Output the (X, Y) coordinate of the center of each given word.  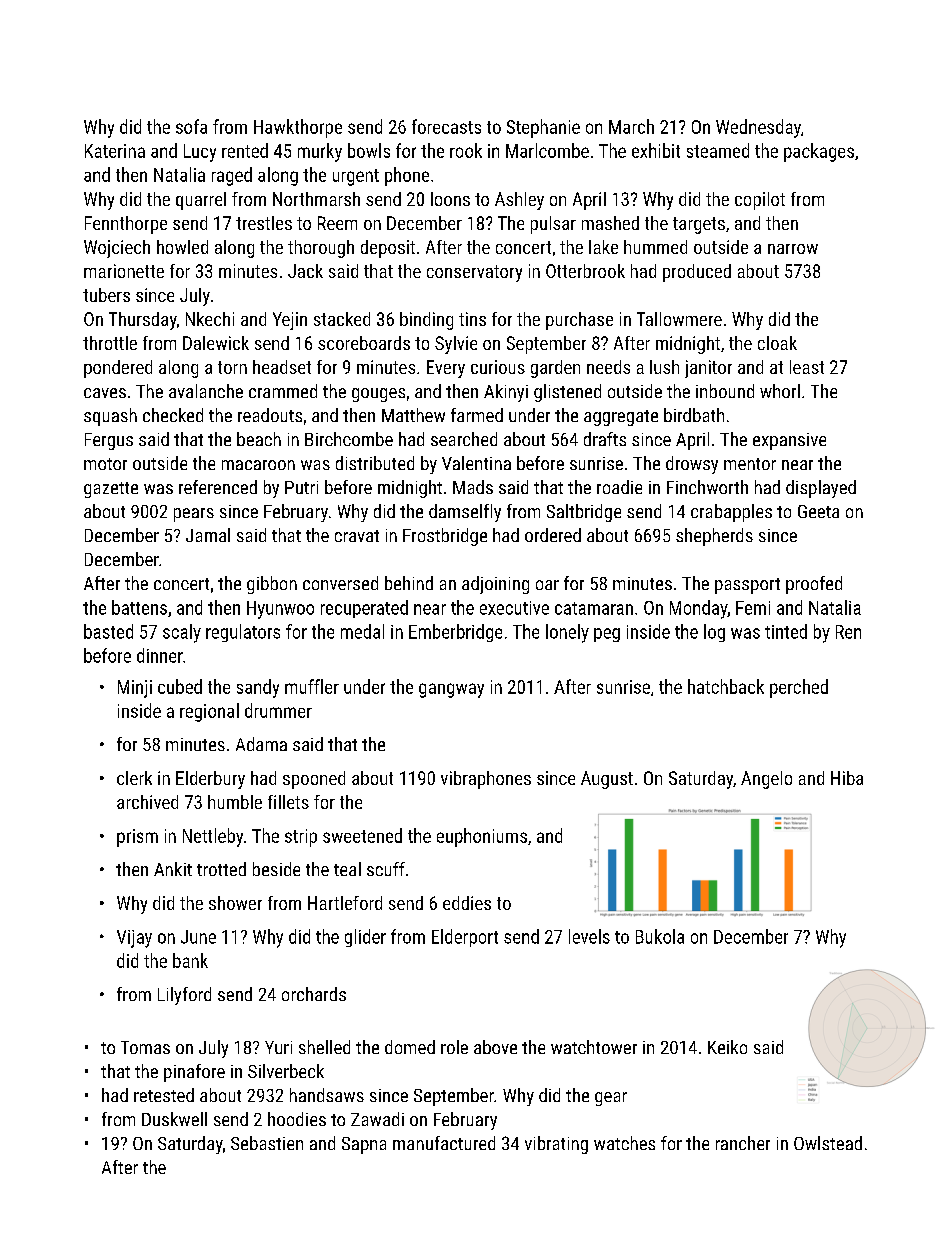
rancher (743, 1143)
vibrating (556, 1145)
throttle (110, 343)
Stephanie (543, 128)
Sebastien (267, 1143)
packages (819, 152)
